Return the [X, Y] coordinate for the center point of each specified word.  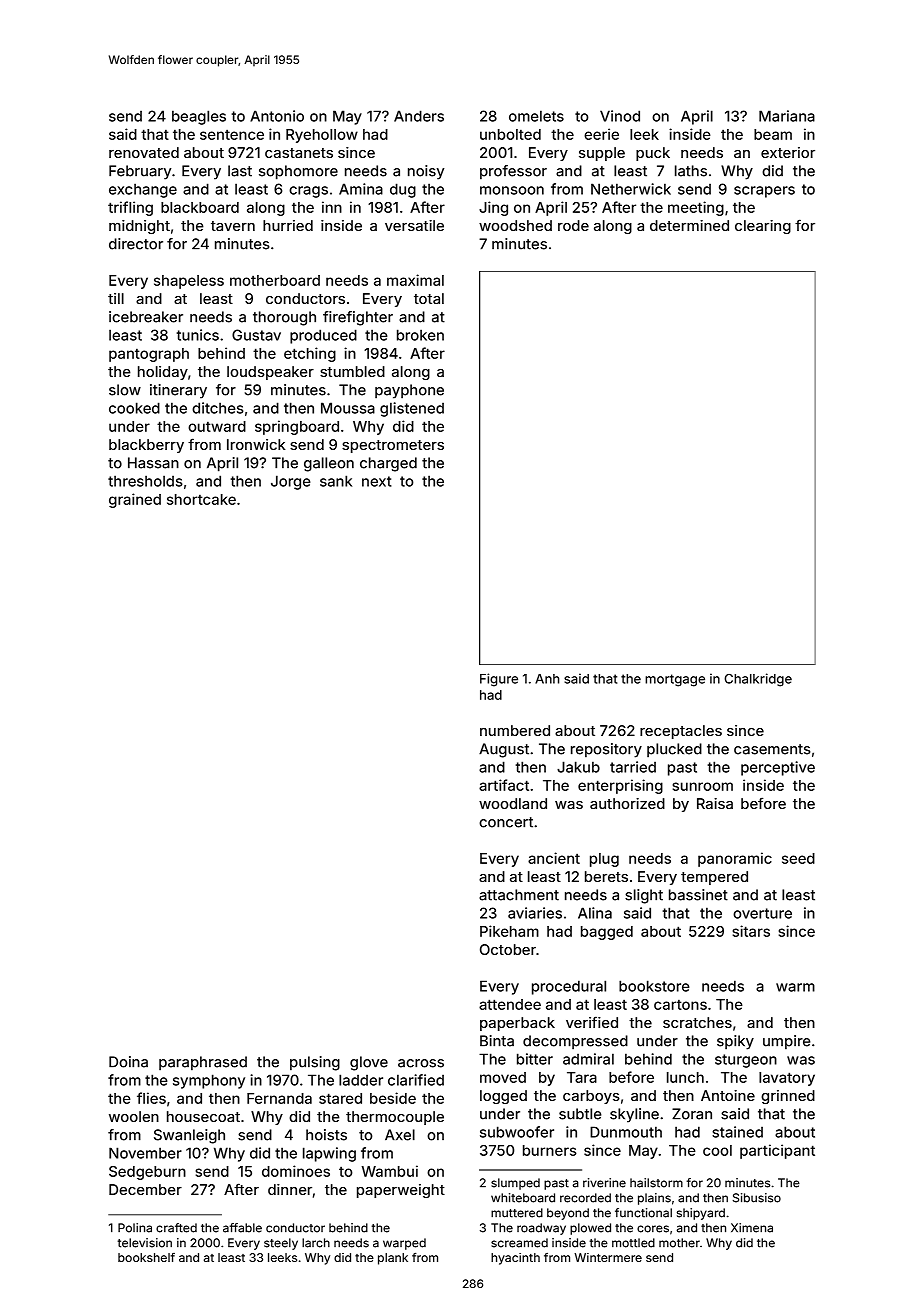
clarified [416, 1080]
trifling [130, 208]
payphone [409, 391]
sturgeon [746, 1061]
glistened [412, 409]
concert [506, 822]
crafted [176, 1228]
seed [798, 858]
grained [135, 500]
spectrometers [393, 446]
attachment [519, 895]
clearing [763, 227]
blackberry [146, 446]
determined [689, 225]
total [429, 298]
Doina [128, 1062]
